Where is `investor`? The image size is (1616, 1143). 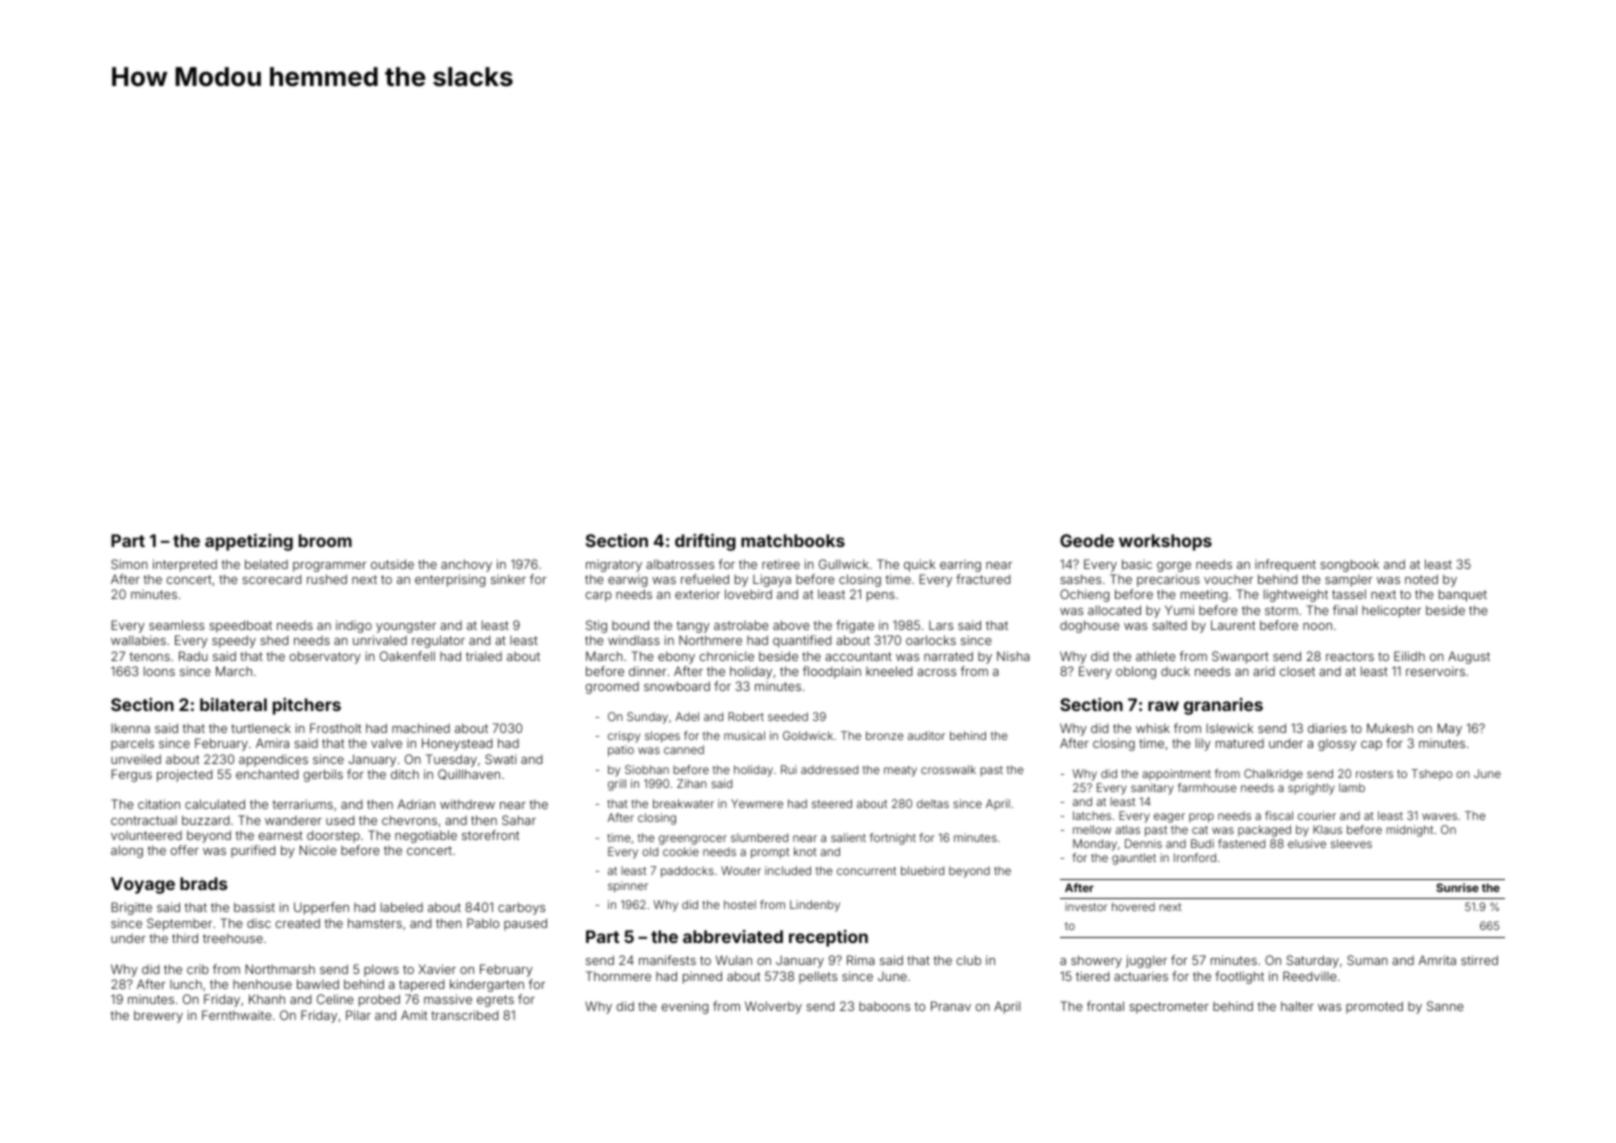 investor is located at coordinates (1086, 906).
